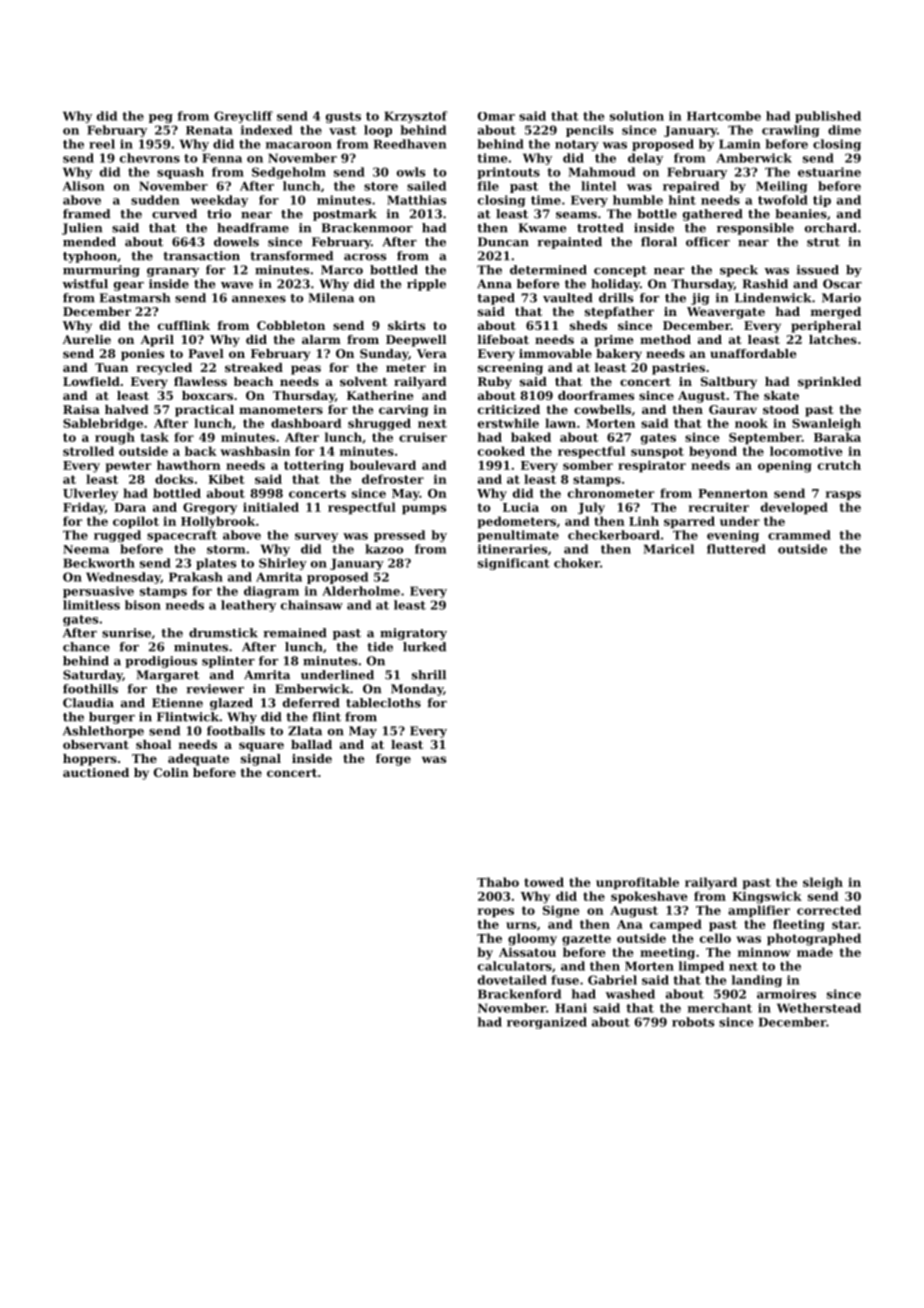  I want to click on auctioned, so click(96, 772).
